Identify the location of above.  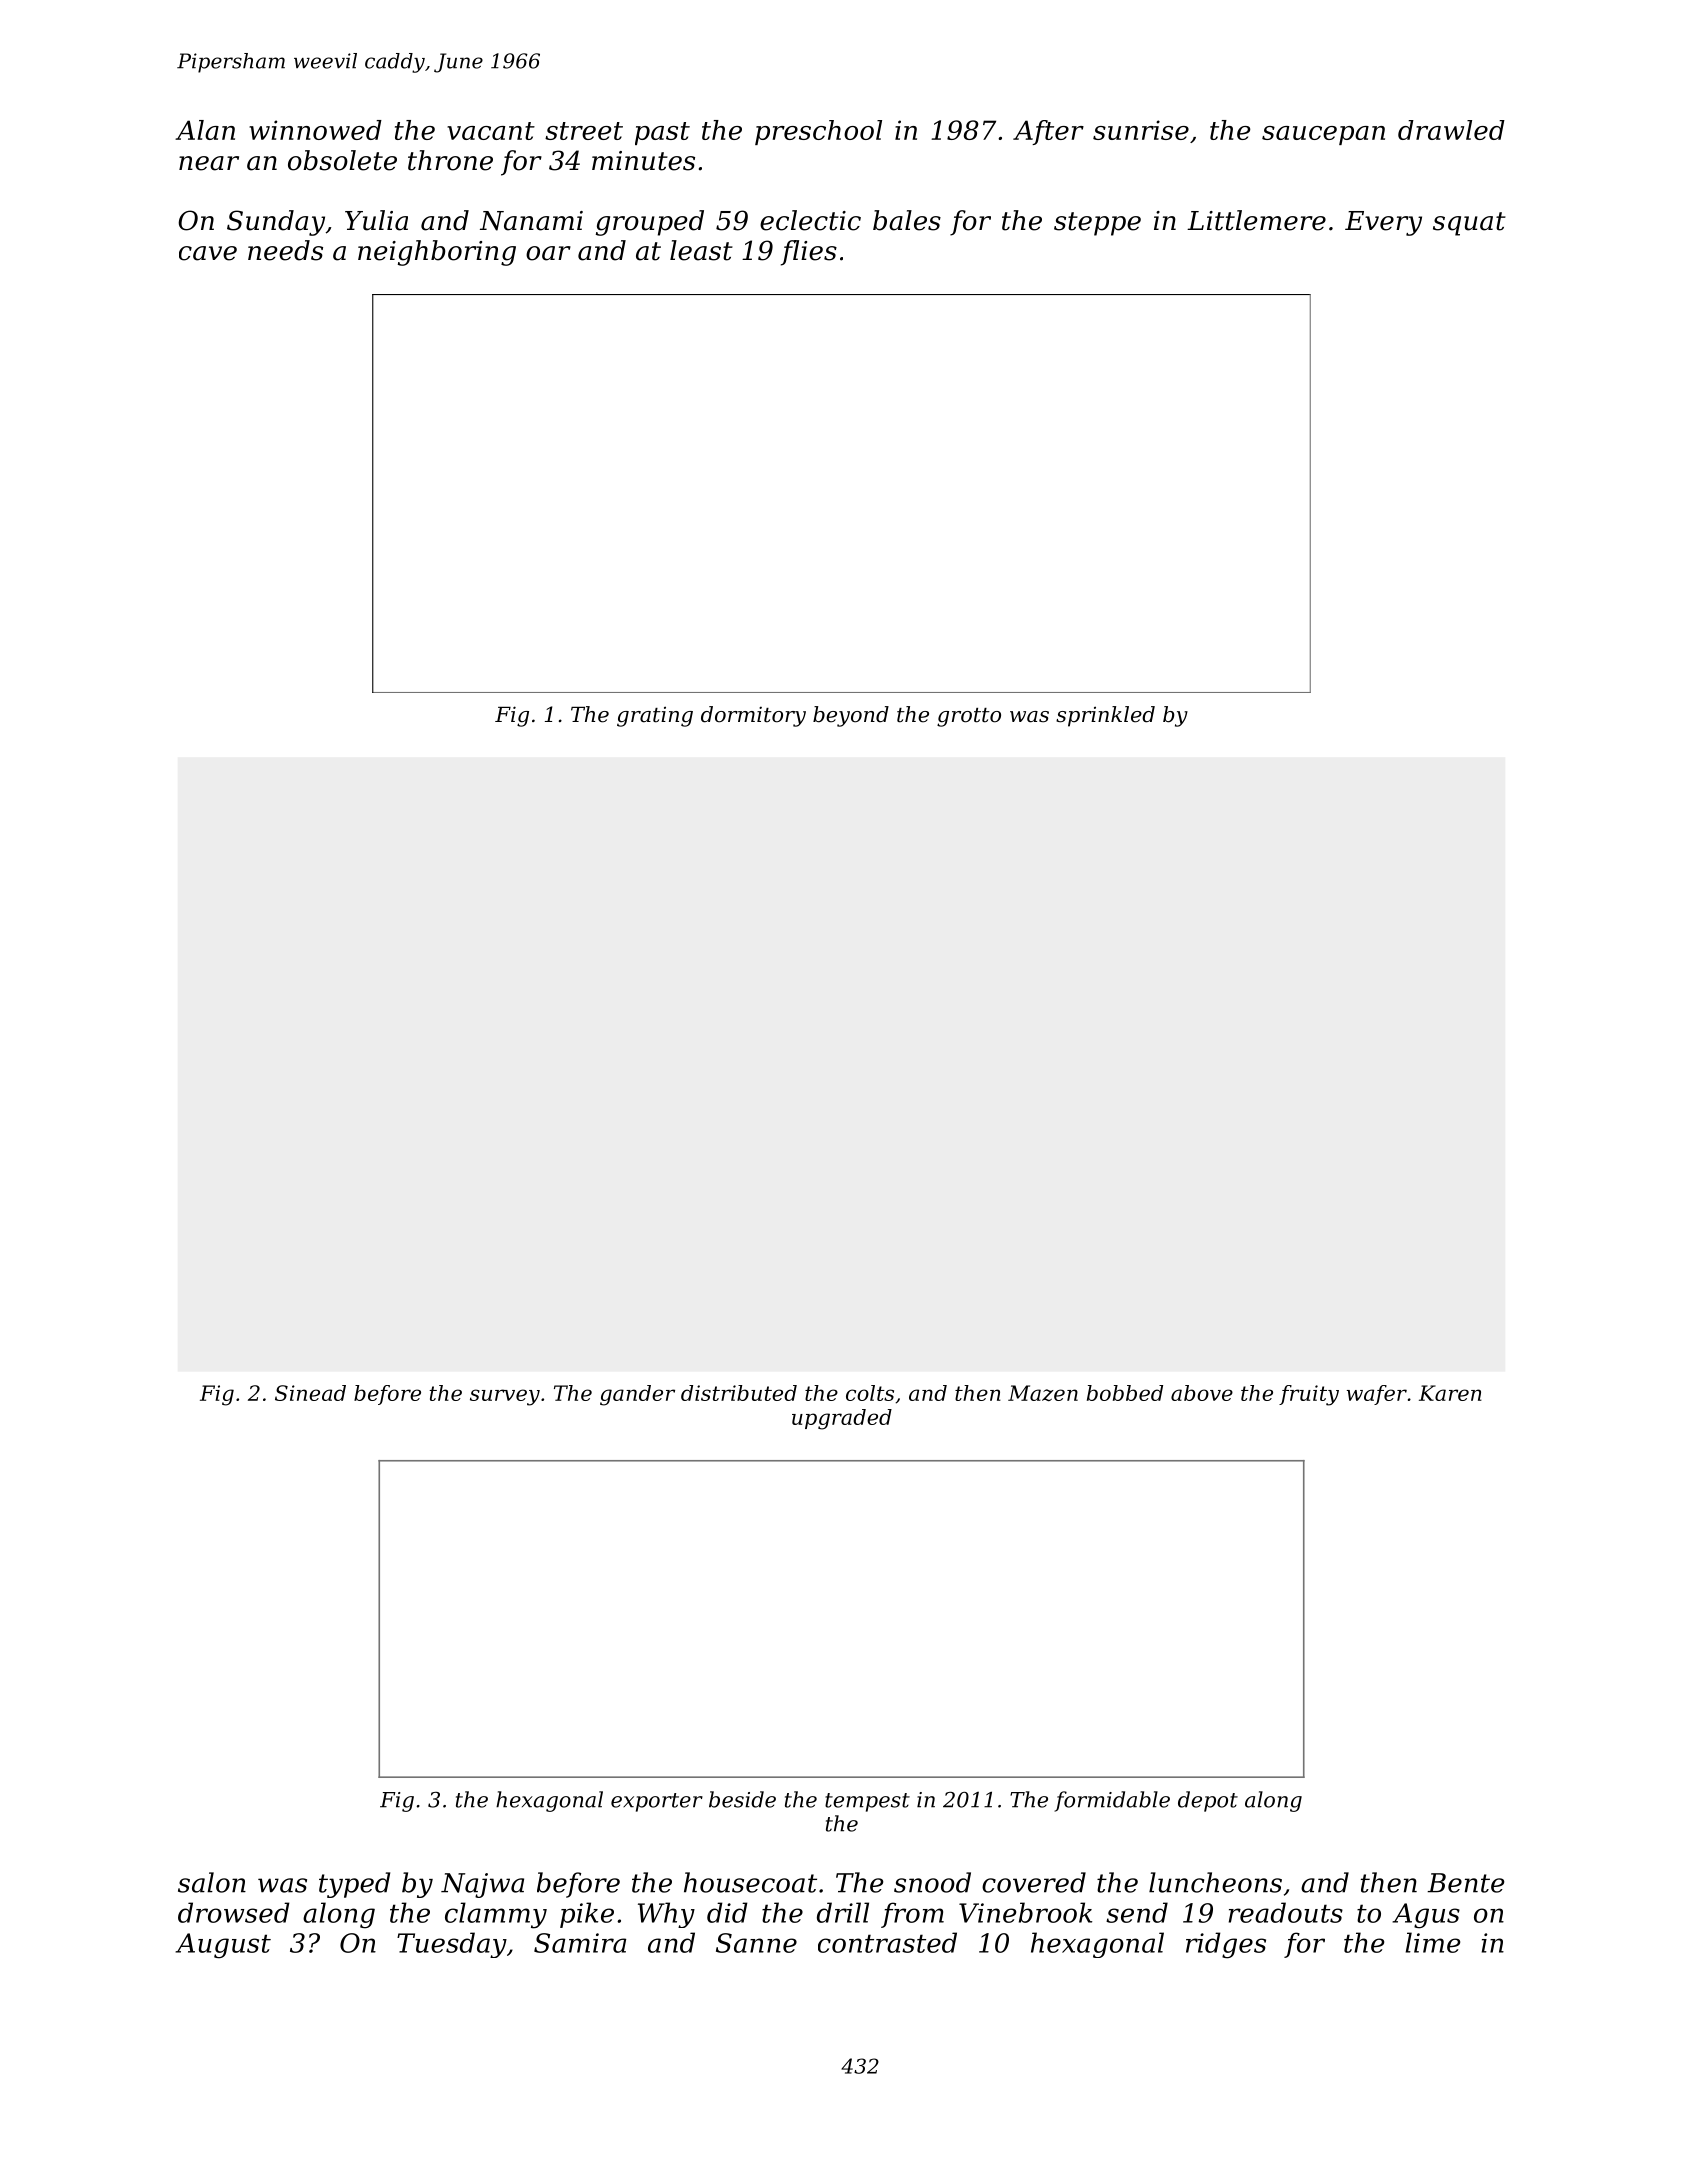
(1202, 1393).
